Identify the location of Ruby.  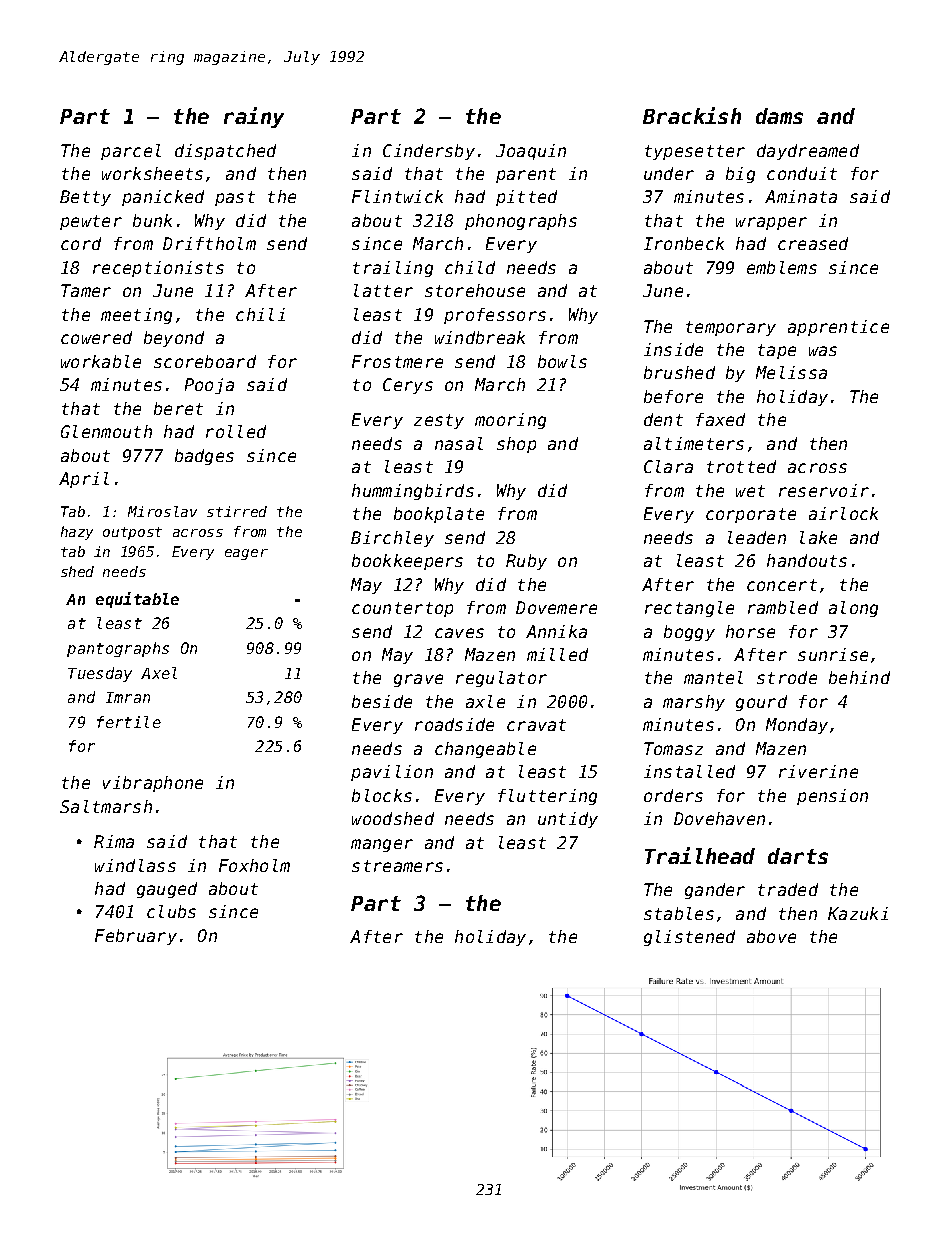
(526, 562).
